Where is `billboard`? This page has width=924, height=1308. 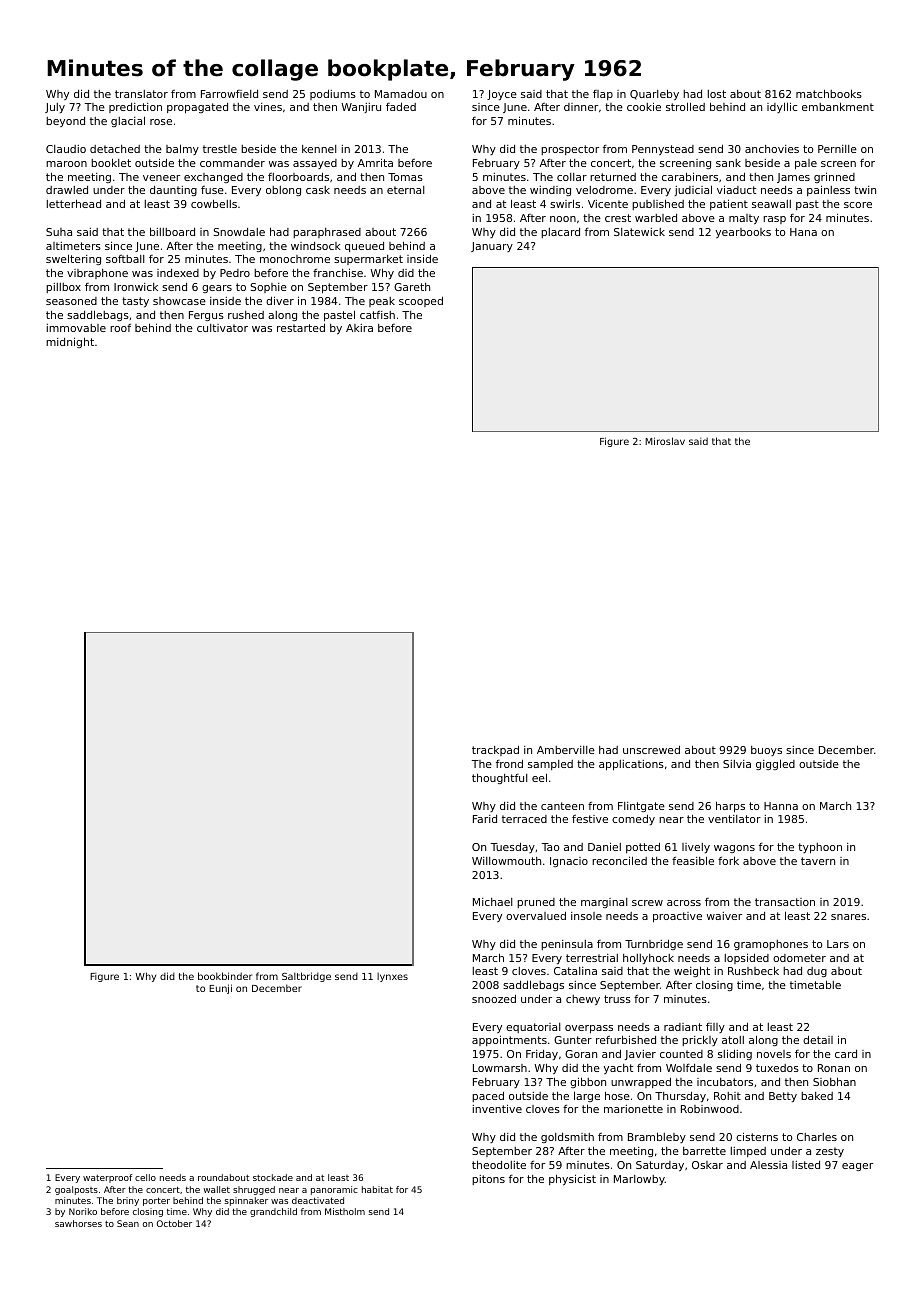
billboard is located at coordinates (172, 231).
